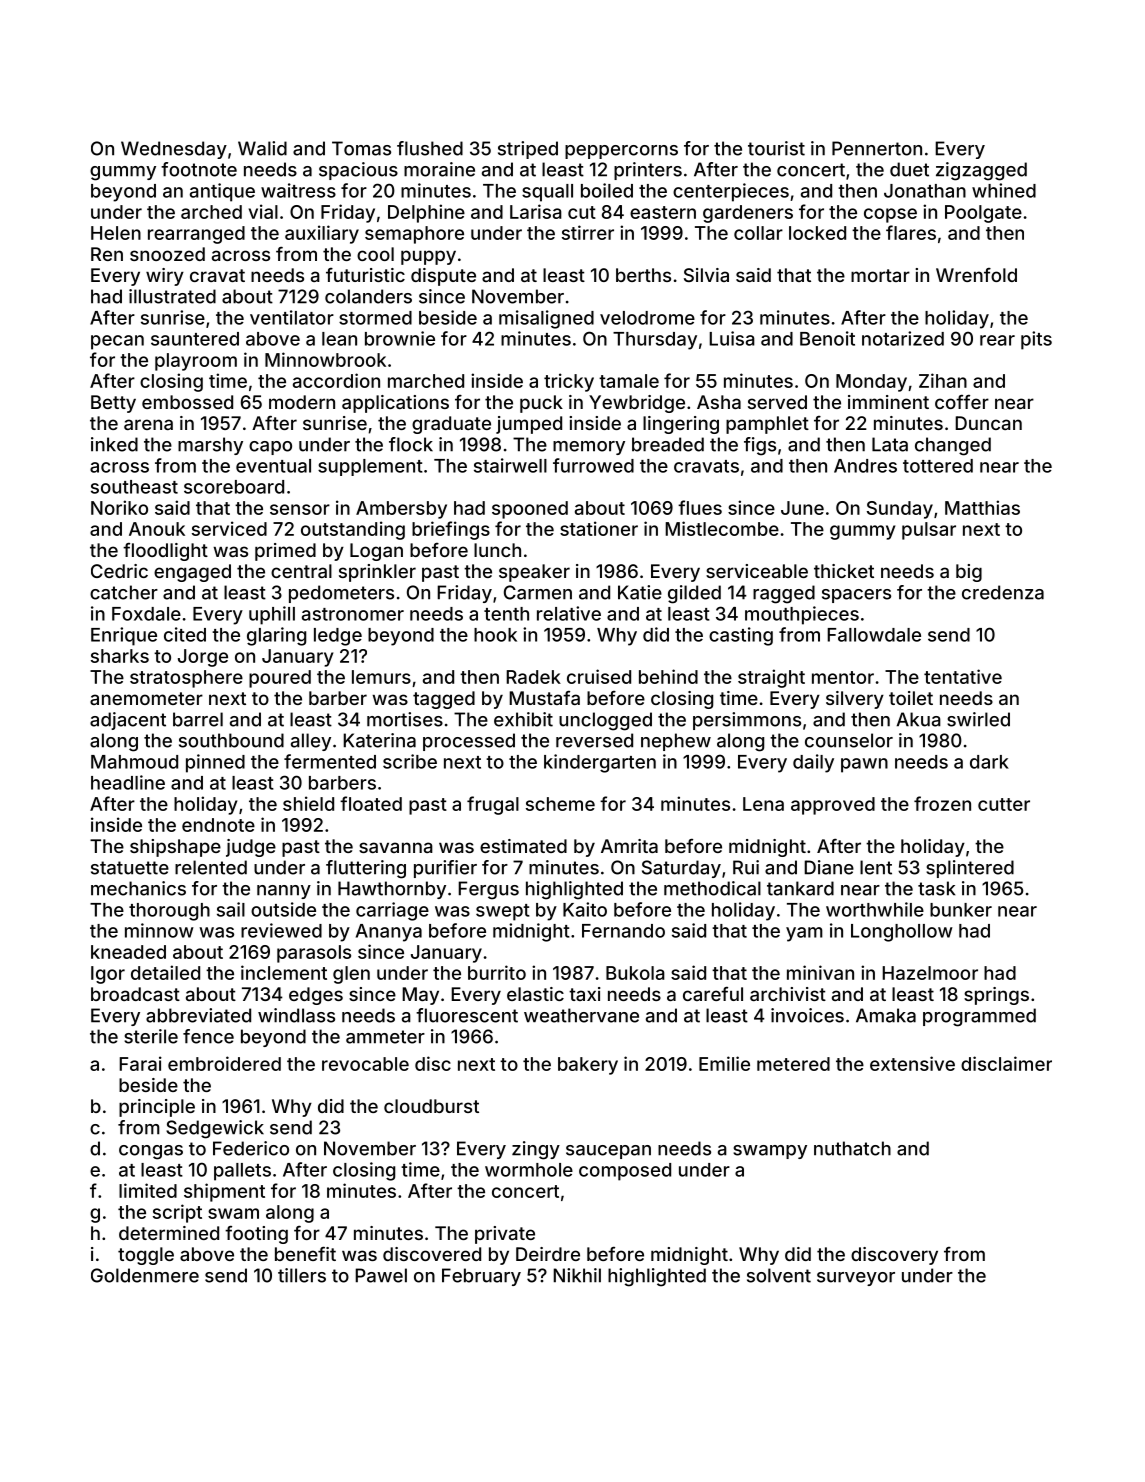 This document has height=1482, width=1145. Describe the element at coordinates (218, 825) in the document. I see `endnote` at that location.
